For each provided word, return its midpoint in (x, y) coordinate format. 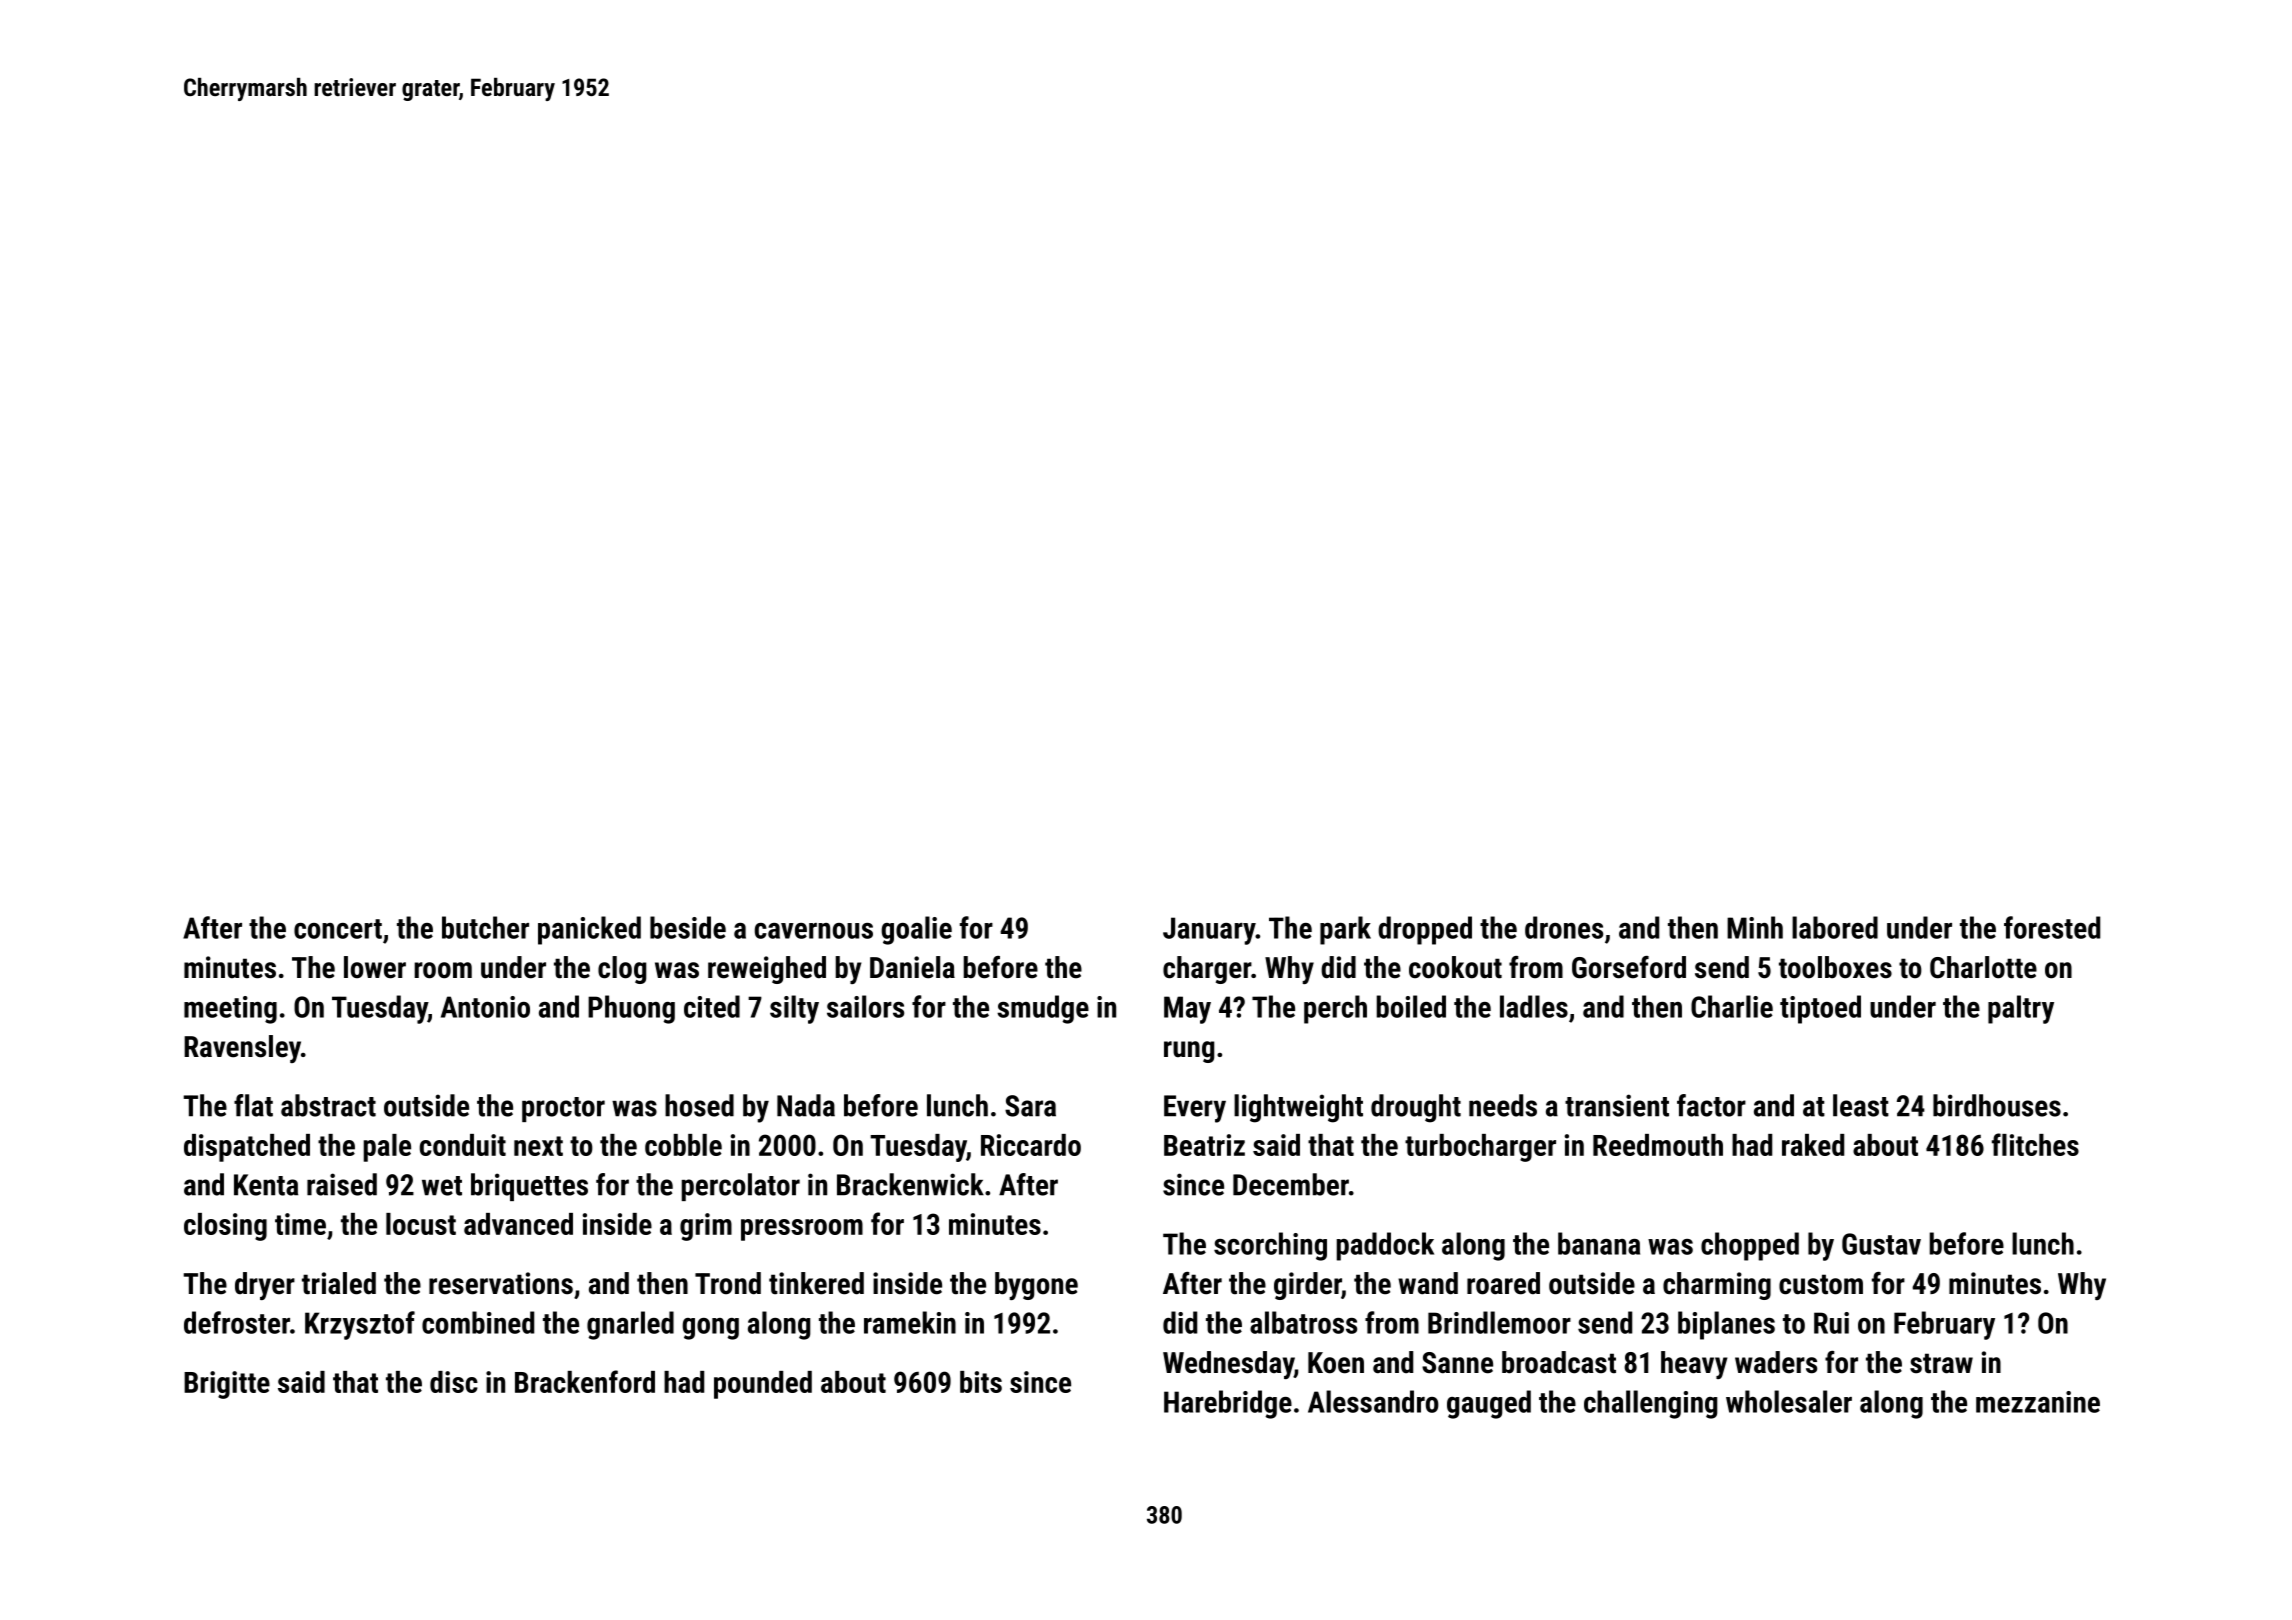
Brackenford (585, 1381)
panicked (589, 930)
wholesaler (1789, 1401)
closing (225, 1227)
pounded (763, 1385)
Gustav (1881, 1244)
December (1291, 1184)
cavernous (814, 931)
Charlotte (1983, 967)
